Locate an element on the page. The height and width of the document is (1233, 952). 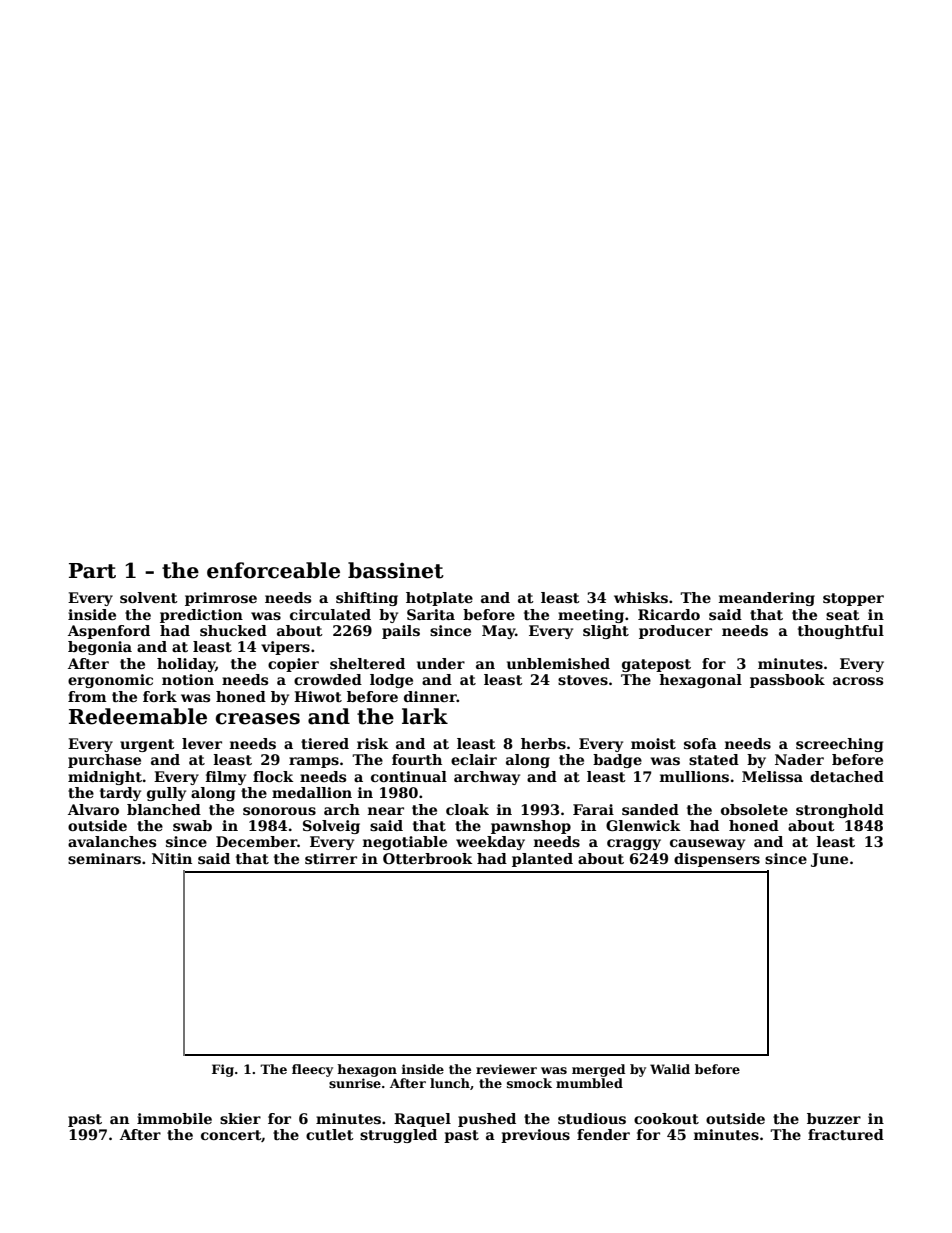
under is located at coordinates (441, 663).
